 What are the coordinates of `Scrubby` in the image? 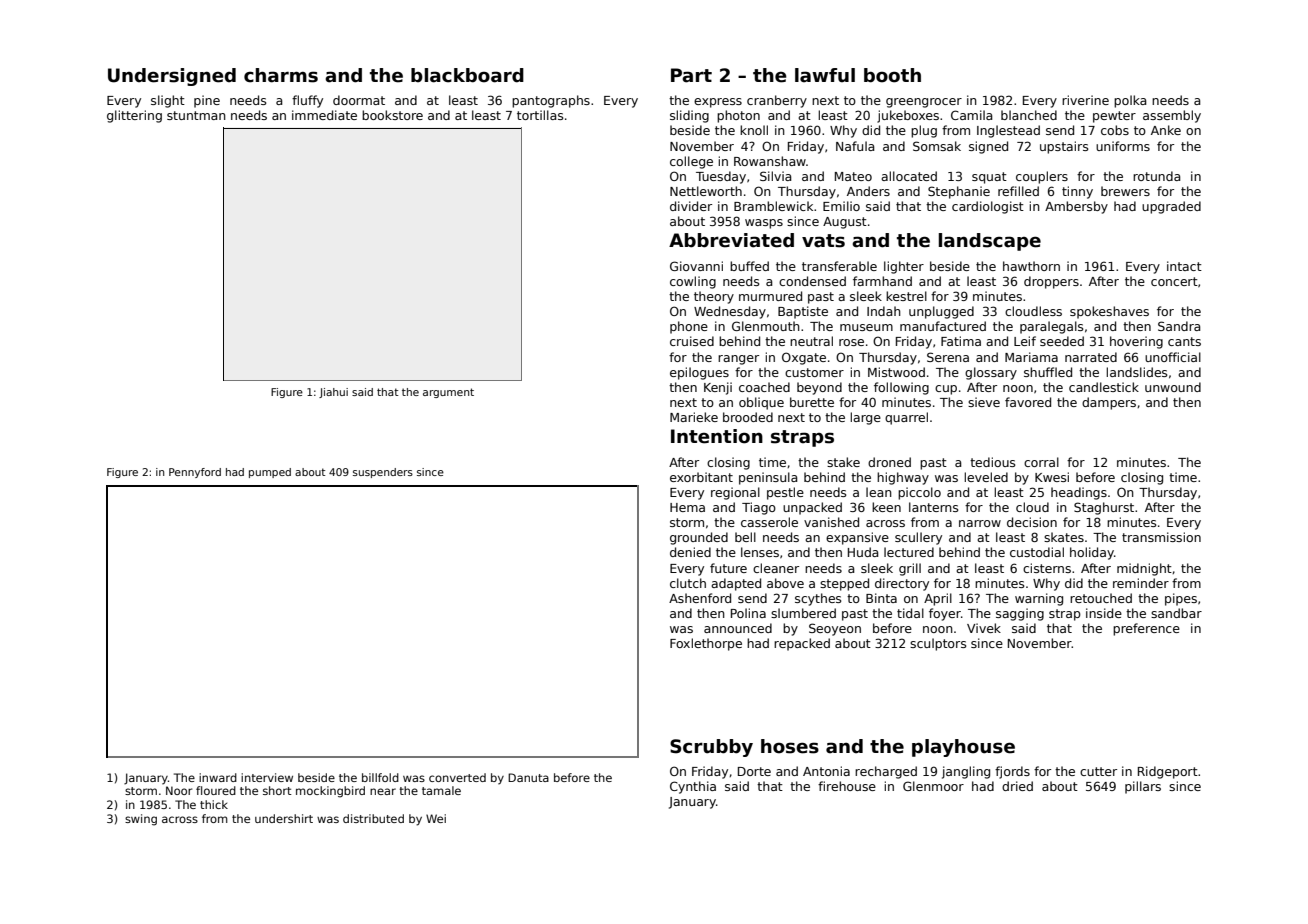 It's located at (711, 748).
